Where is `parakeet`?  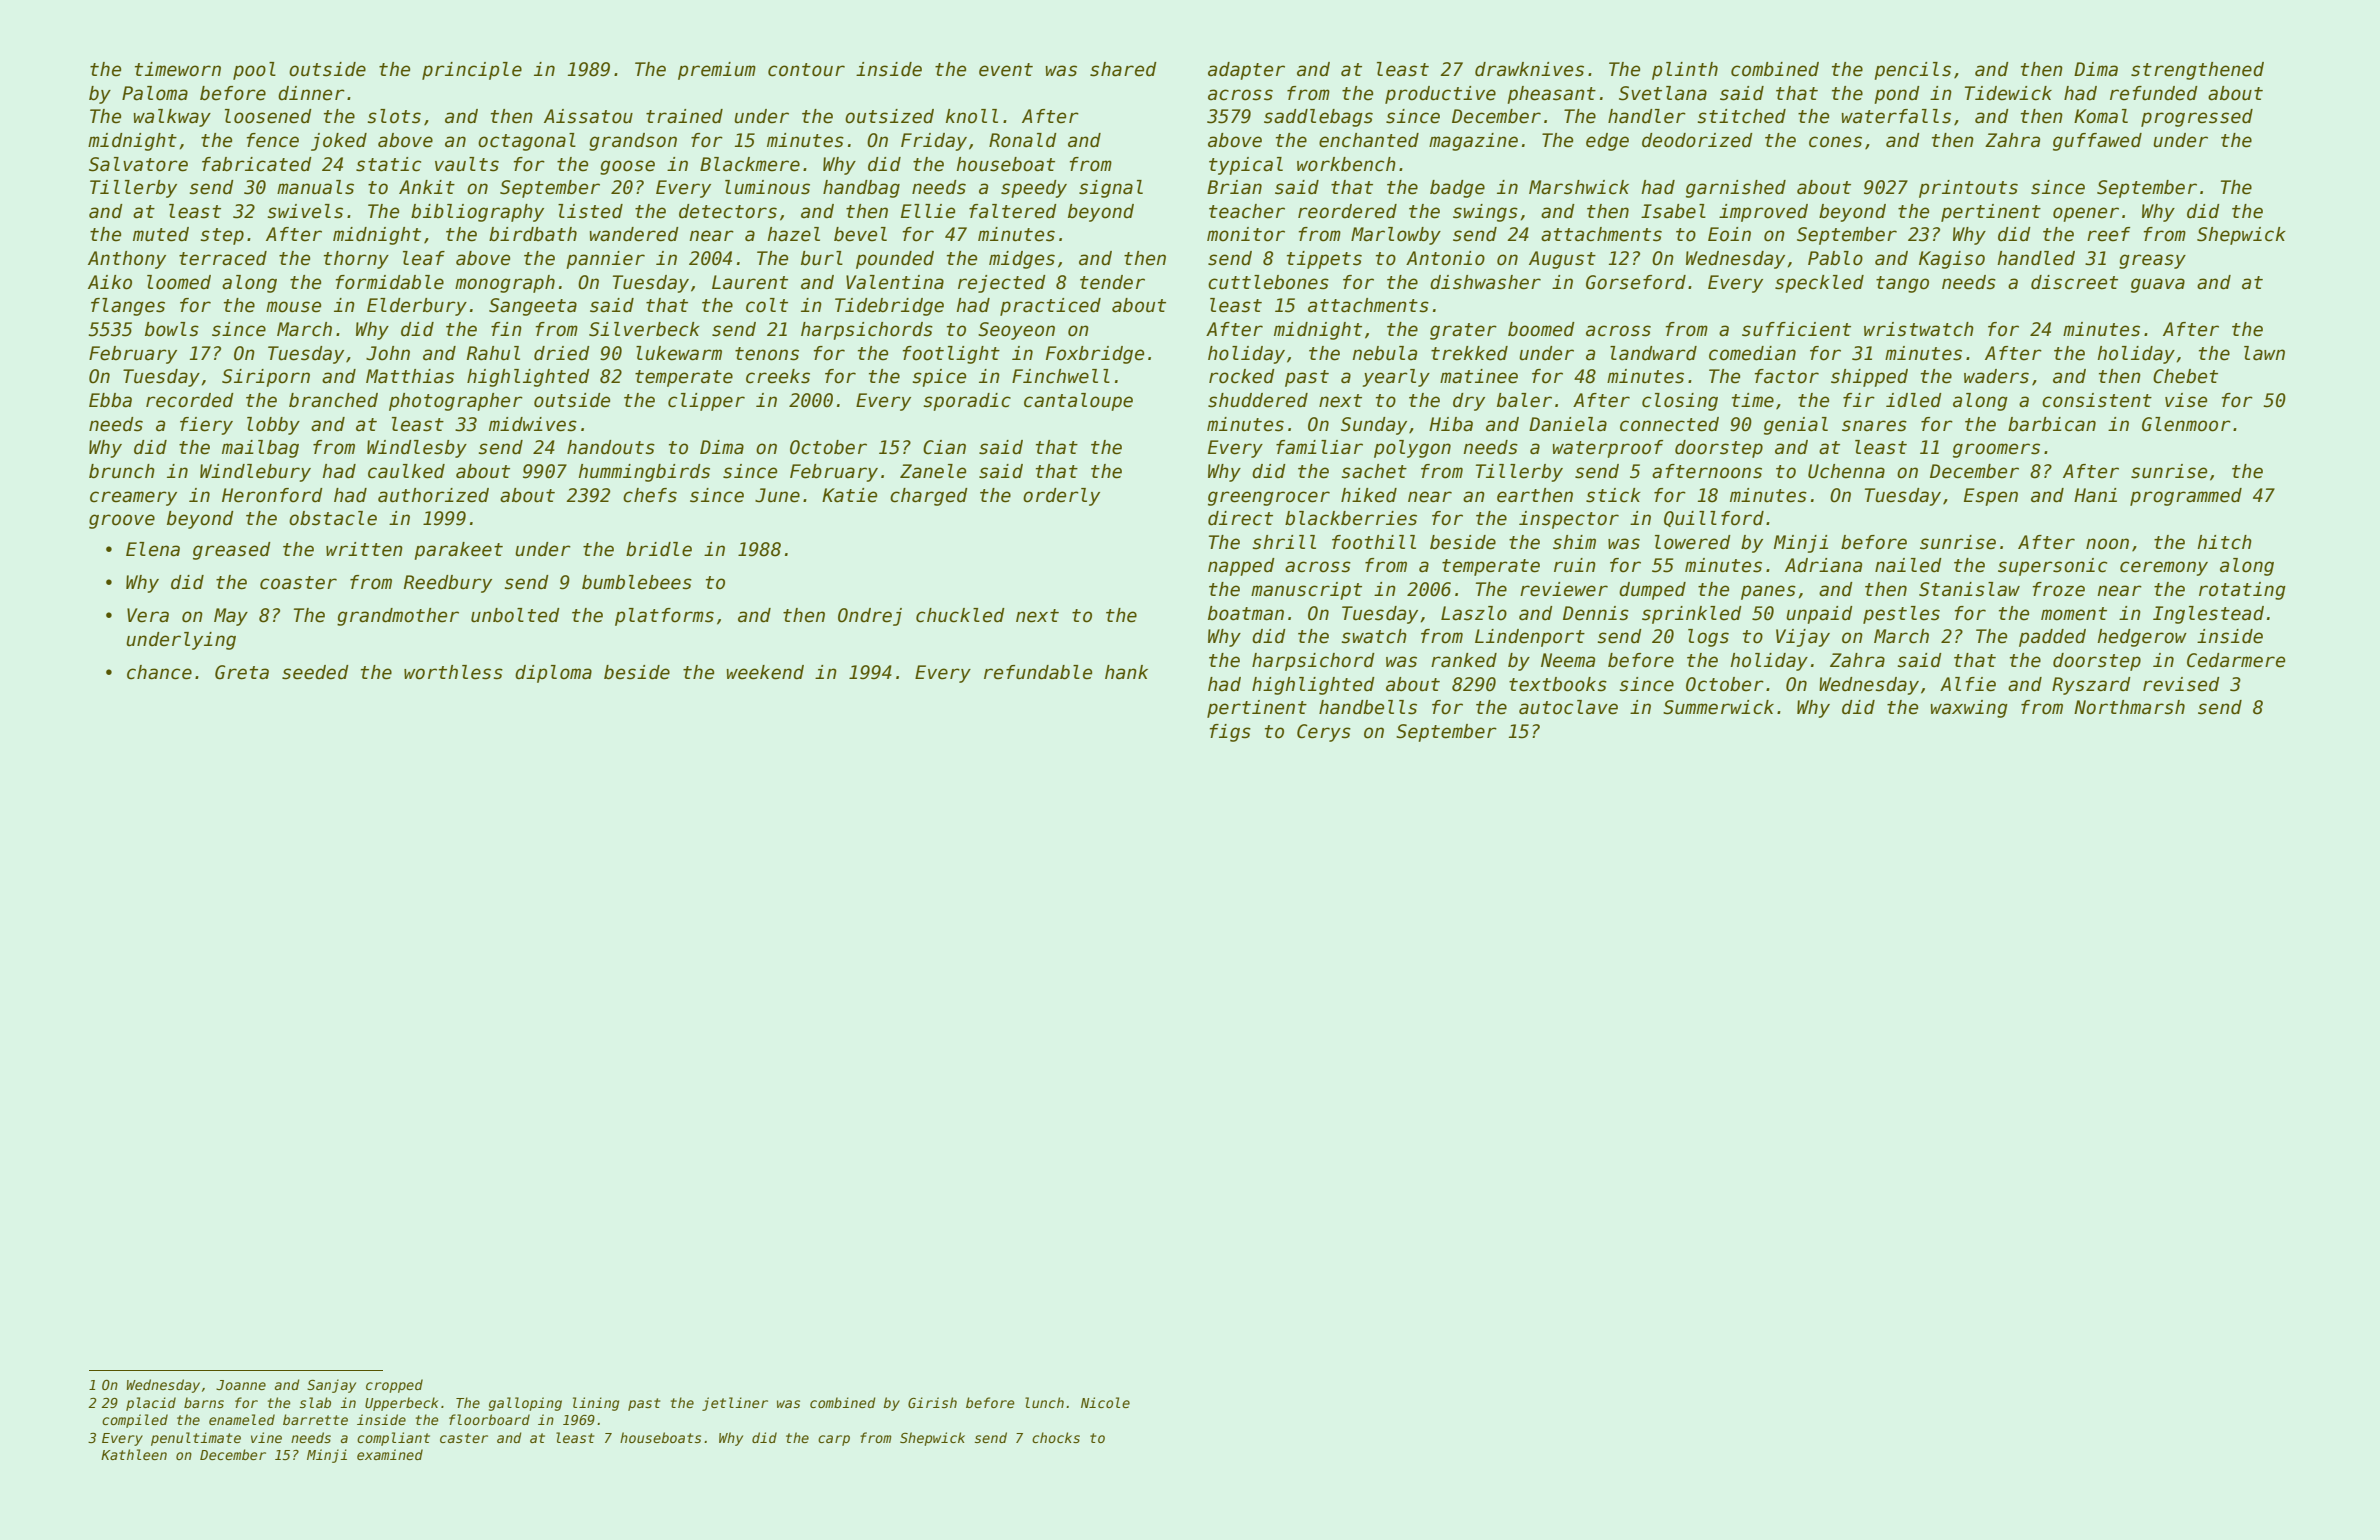 parakeet is located at coordinates (458, 551).
